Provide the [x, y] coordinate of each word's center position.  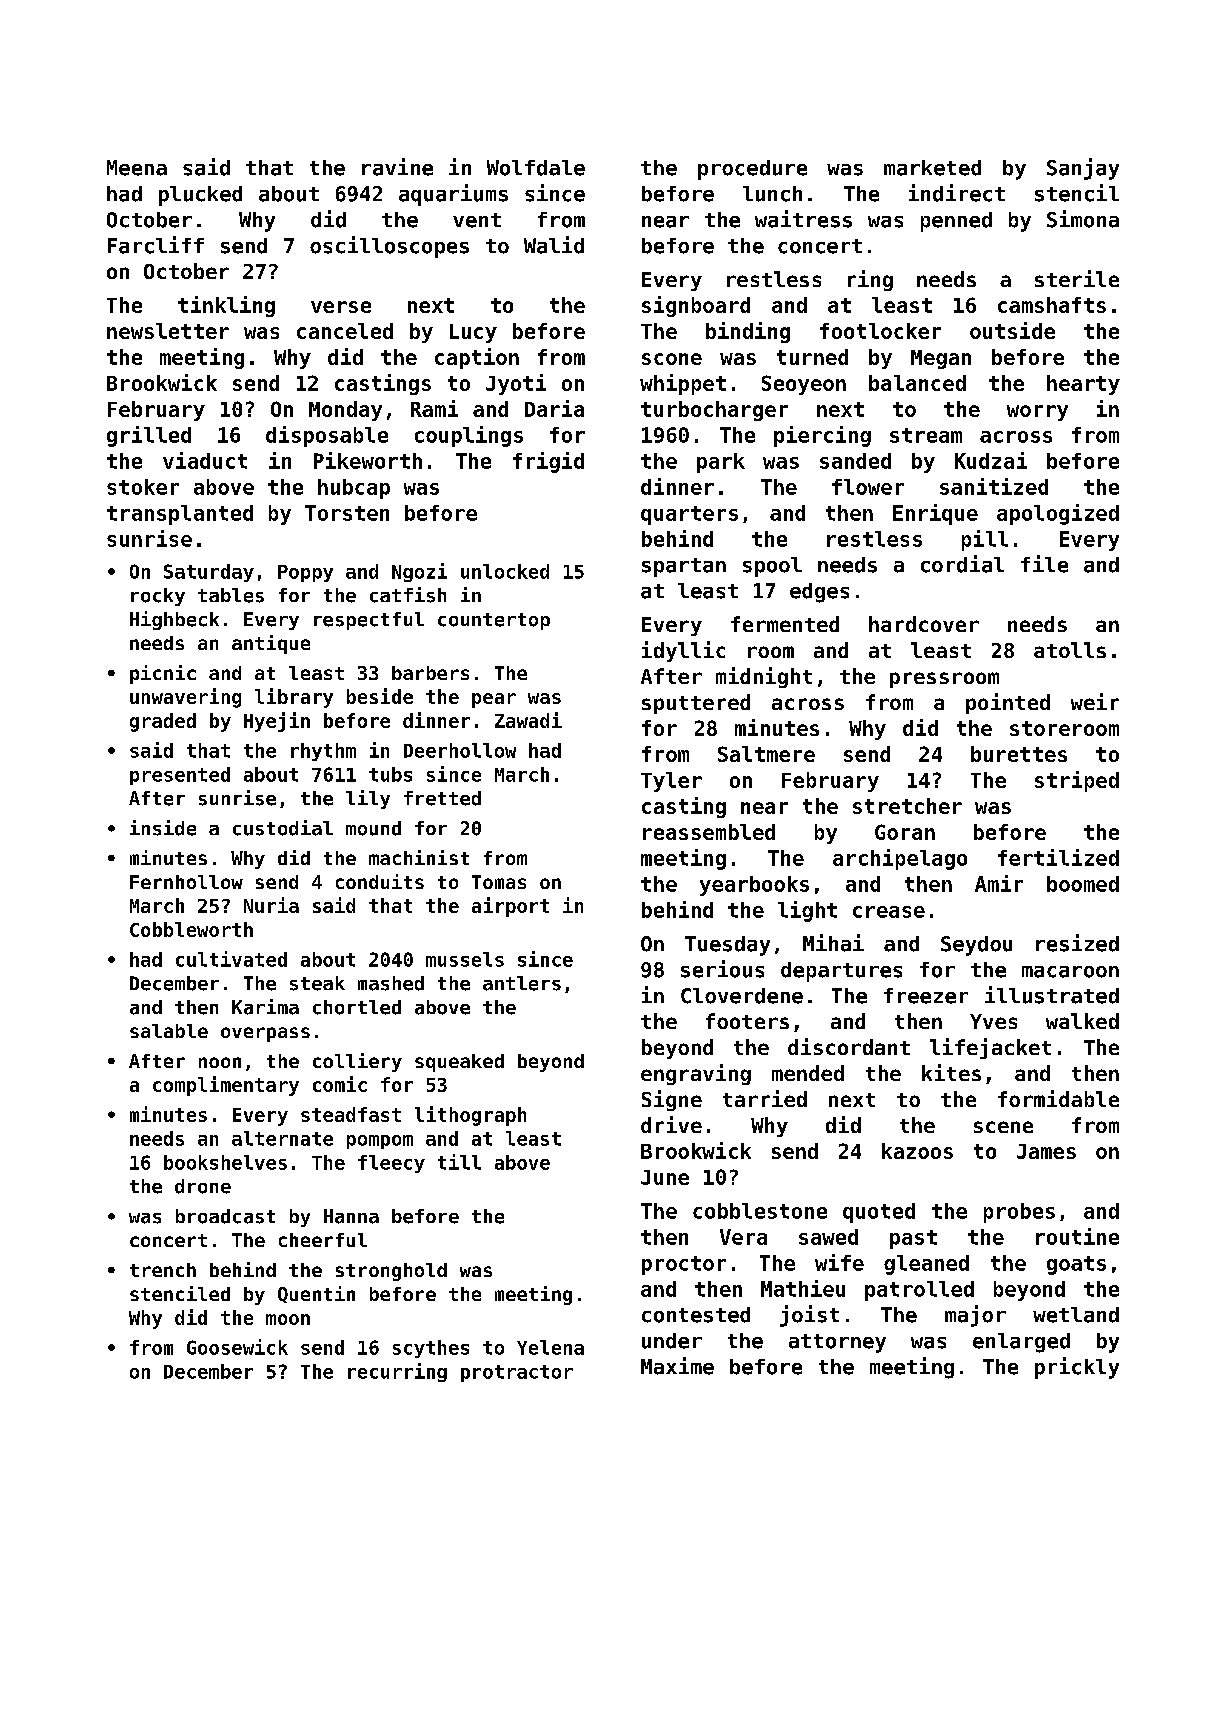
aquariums [453, 195]
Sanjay [1083, 169]
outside [1012, 330]
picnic [163, 674]
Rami [434, 408]
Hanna [351, 1216]
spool [772, 567]
